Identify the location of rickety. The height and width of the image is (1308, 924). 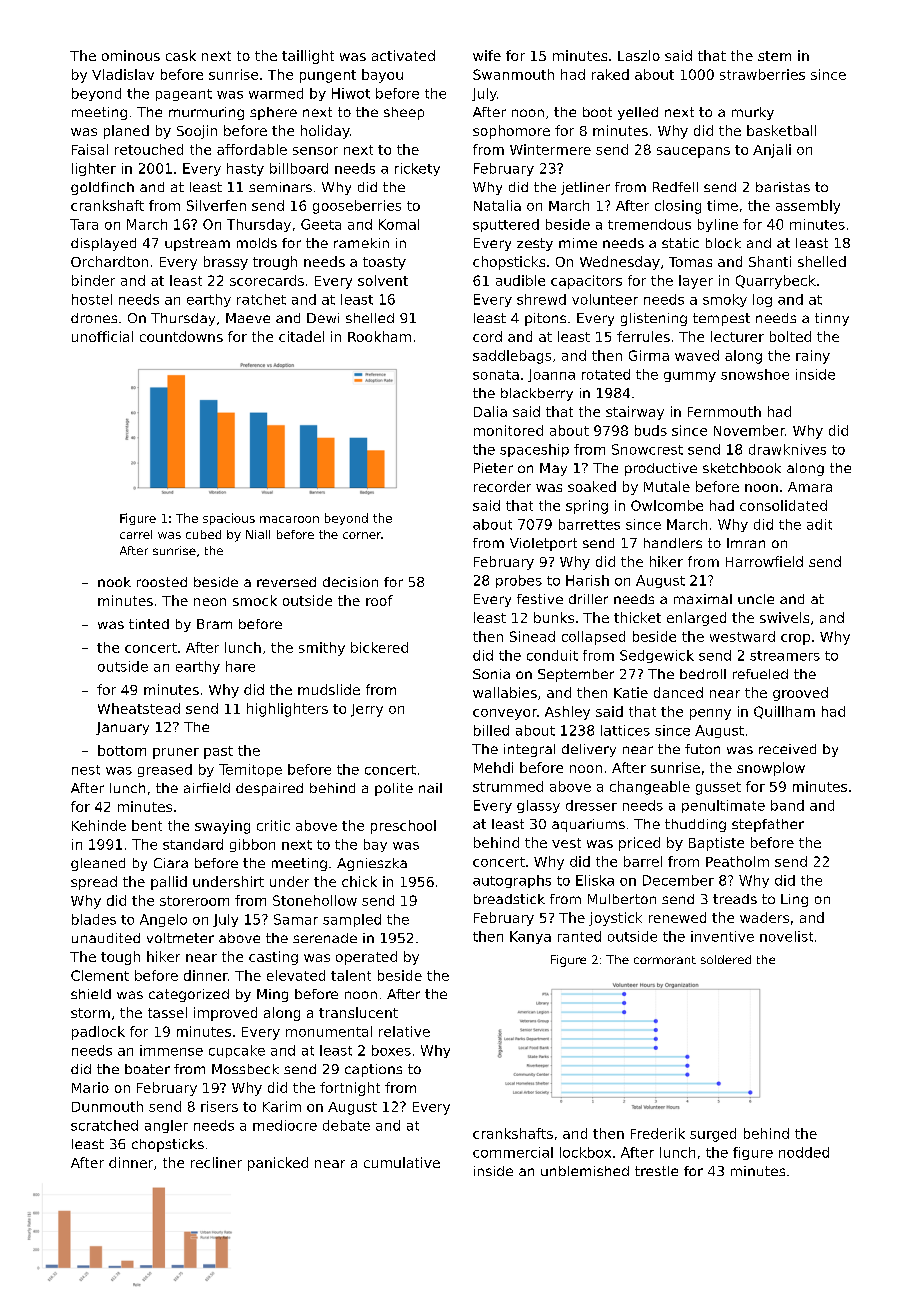
(417, 169).
